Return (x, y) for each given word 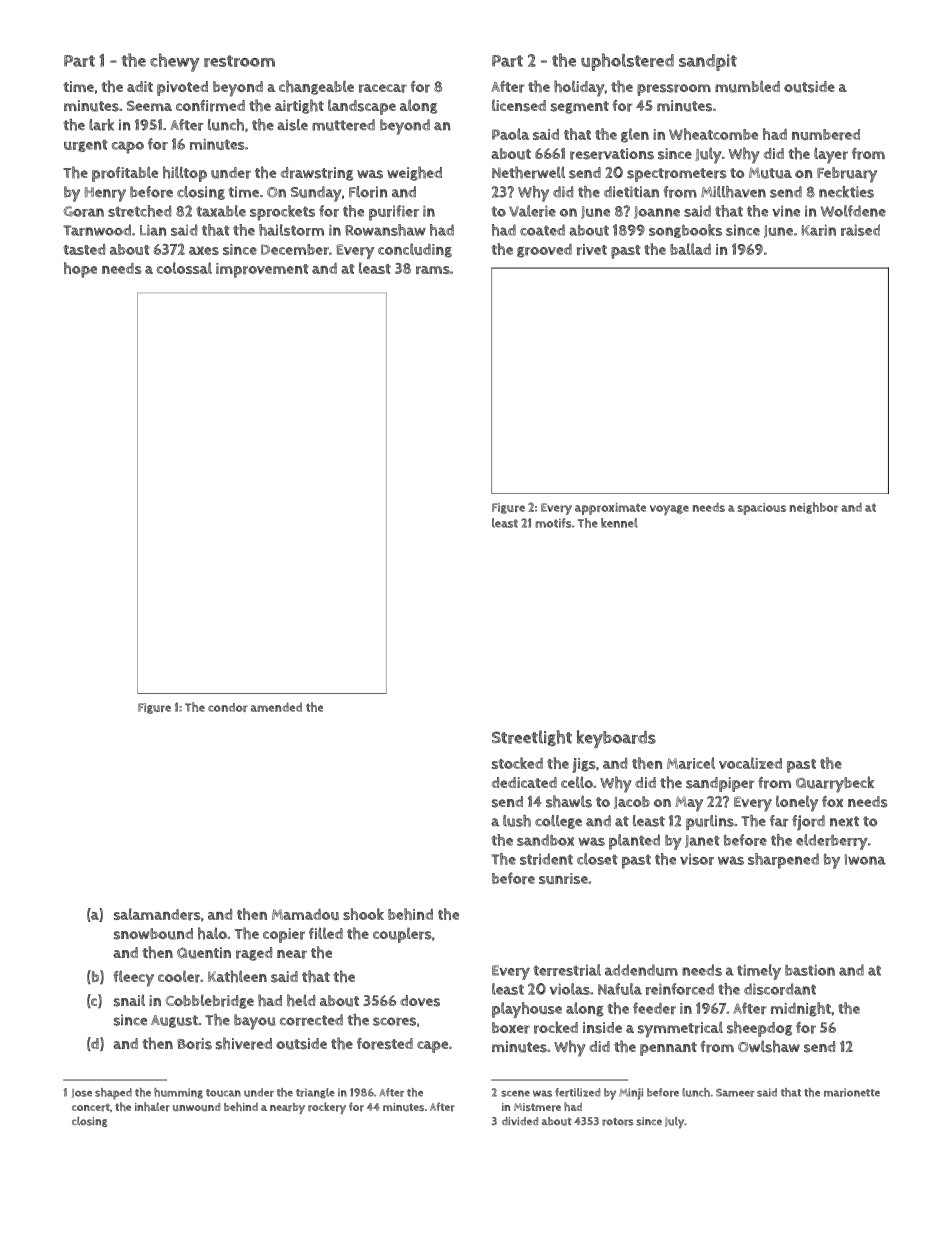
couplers (402, 935)
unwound (196, 1106)
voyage (669, 510)
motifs (553, 523)
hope (80, 270)
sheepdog (759, 1029)
